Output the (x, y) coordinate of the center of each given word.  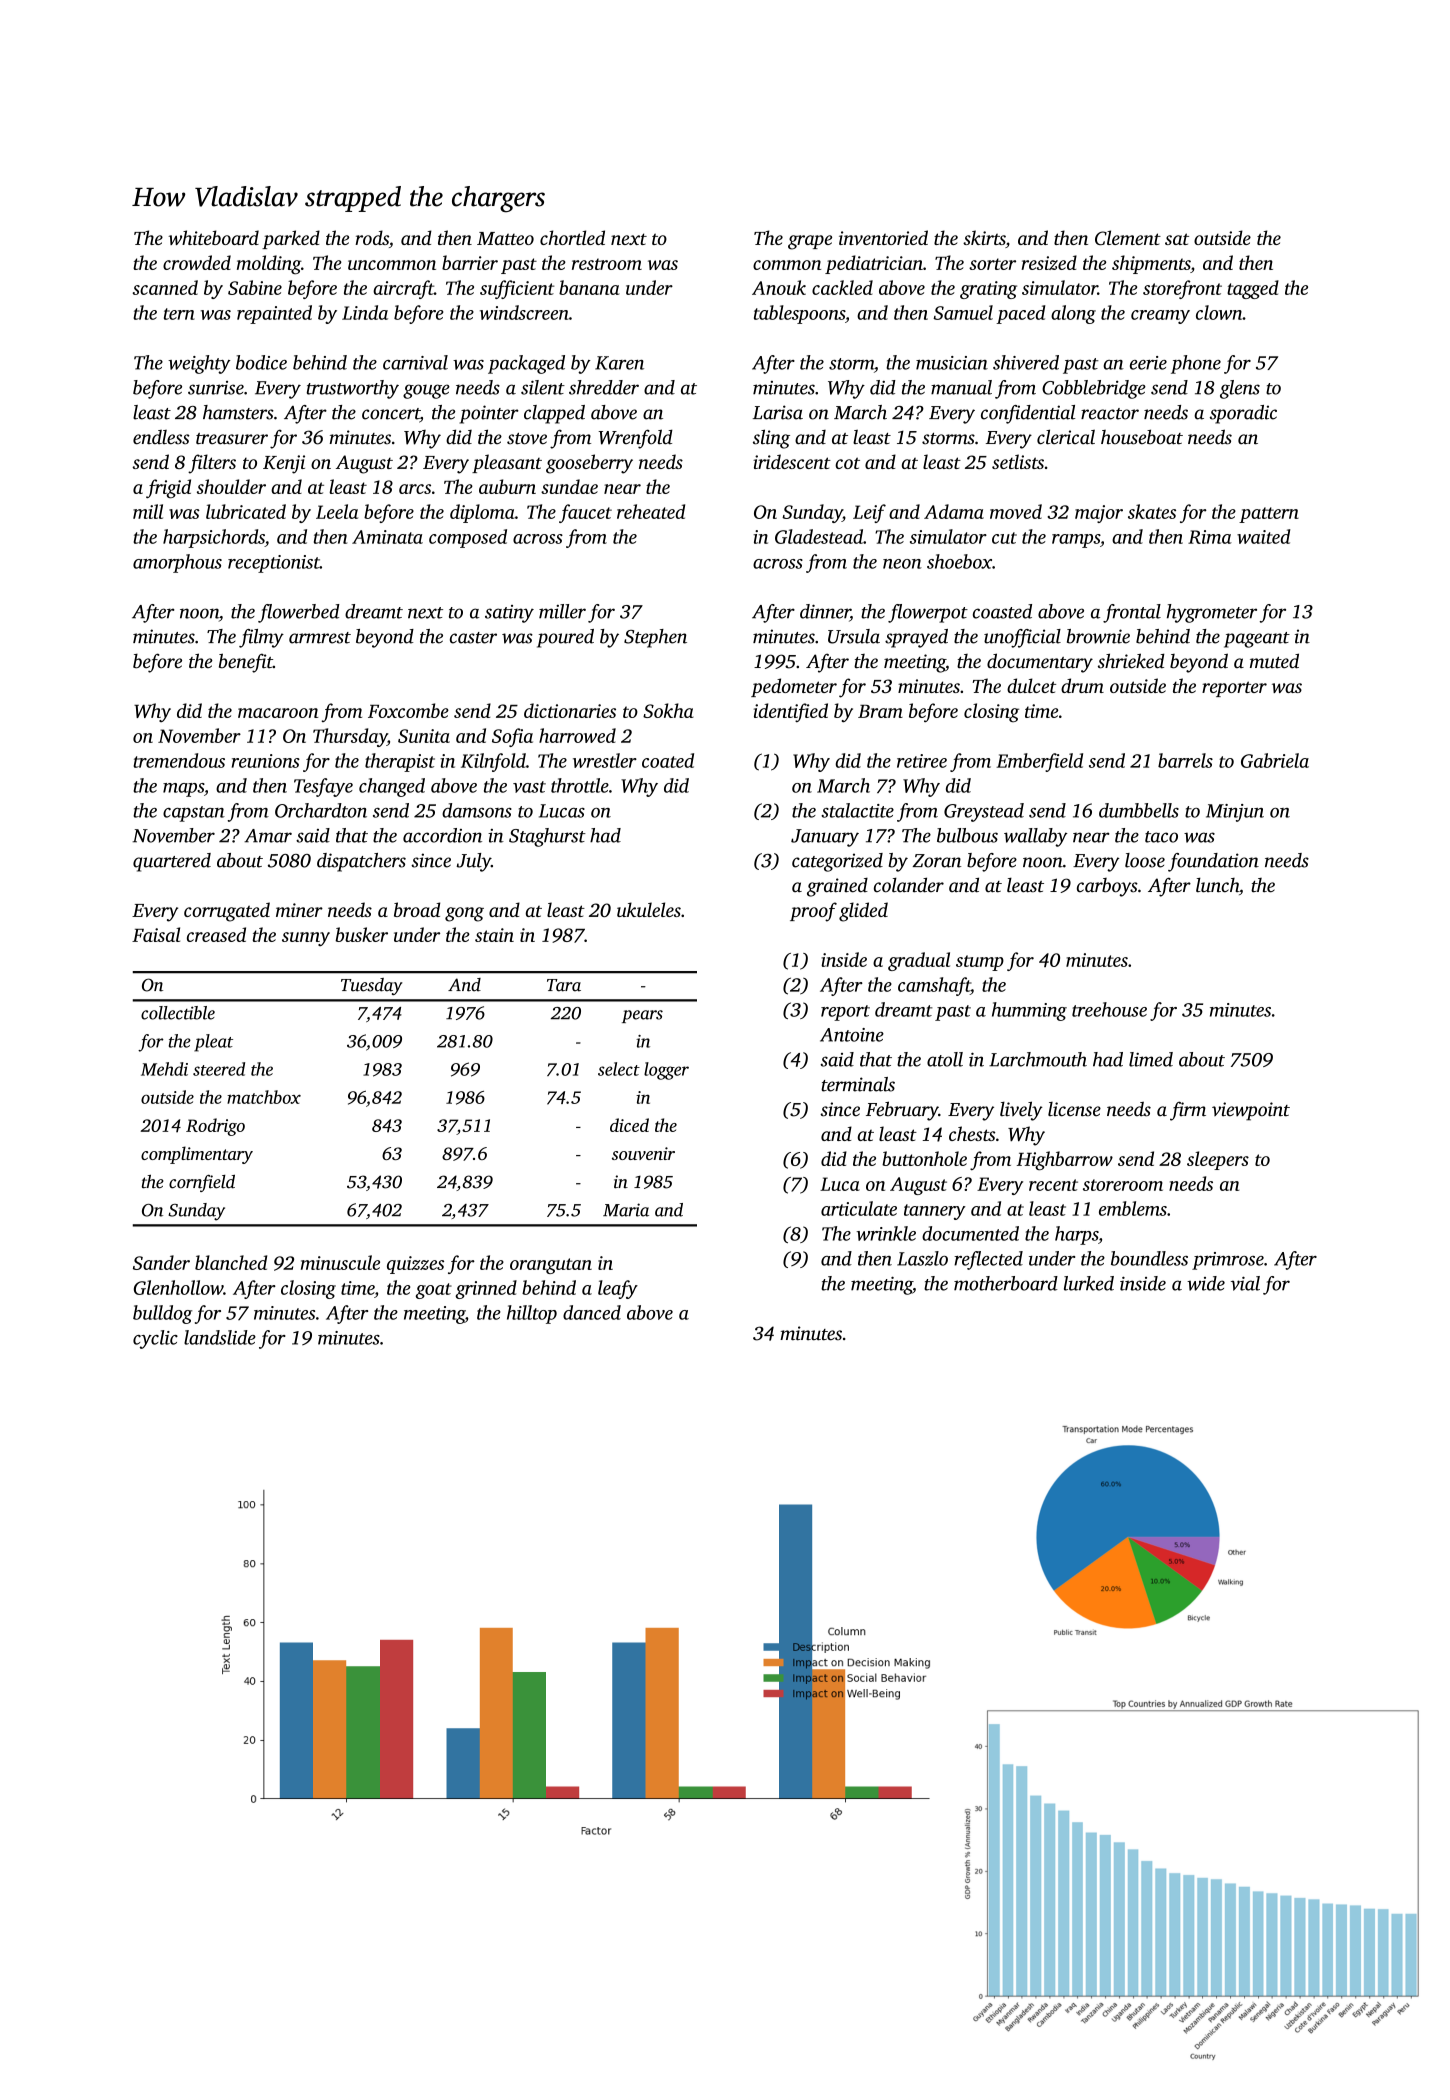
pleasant (507, 463)
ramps (1076, 541)
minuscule (340, 1262)
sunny (306, 939)
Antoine (852, 1035)
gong (464, 914)
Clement (1128, 237)
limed (1151, 1059)
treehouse (1109, 1009)
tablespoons (799, 314)
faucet (585, 513)
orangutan (551, 1266)
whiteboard (213, 237)
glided (863, 912)
